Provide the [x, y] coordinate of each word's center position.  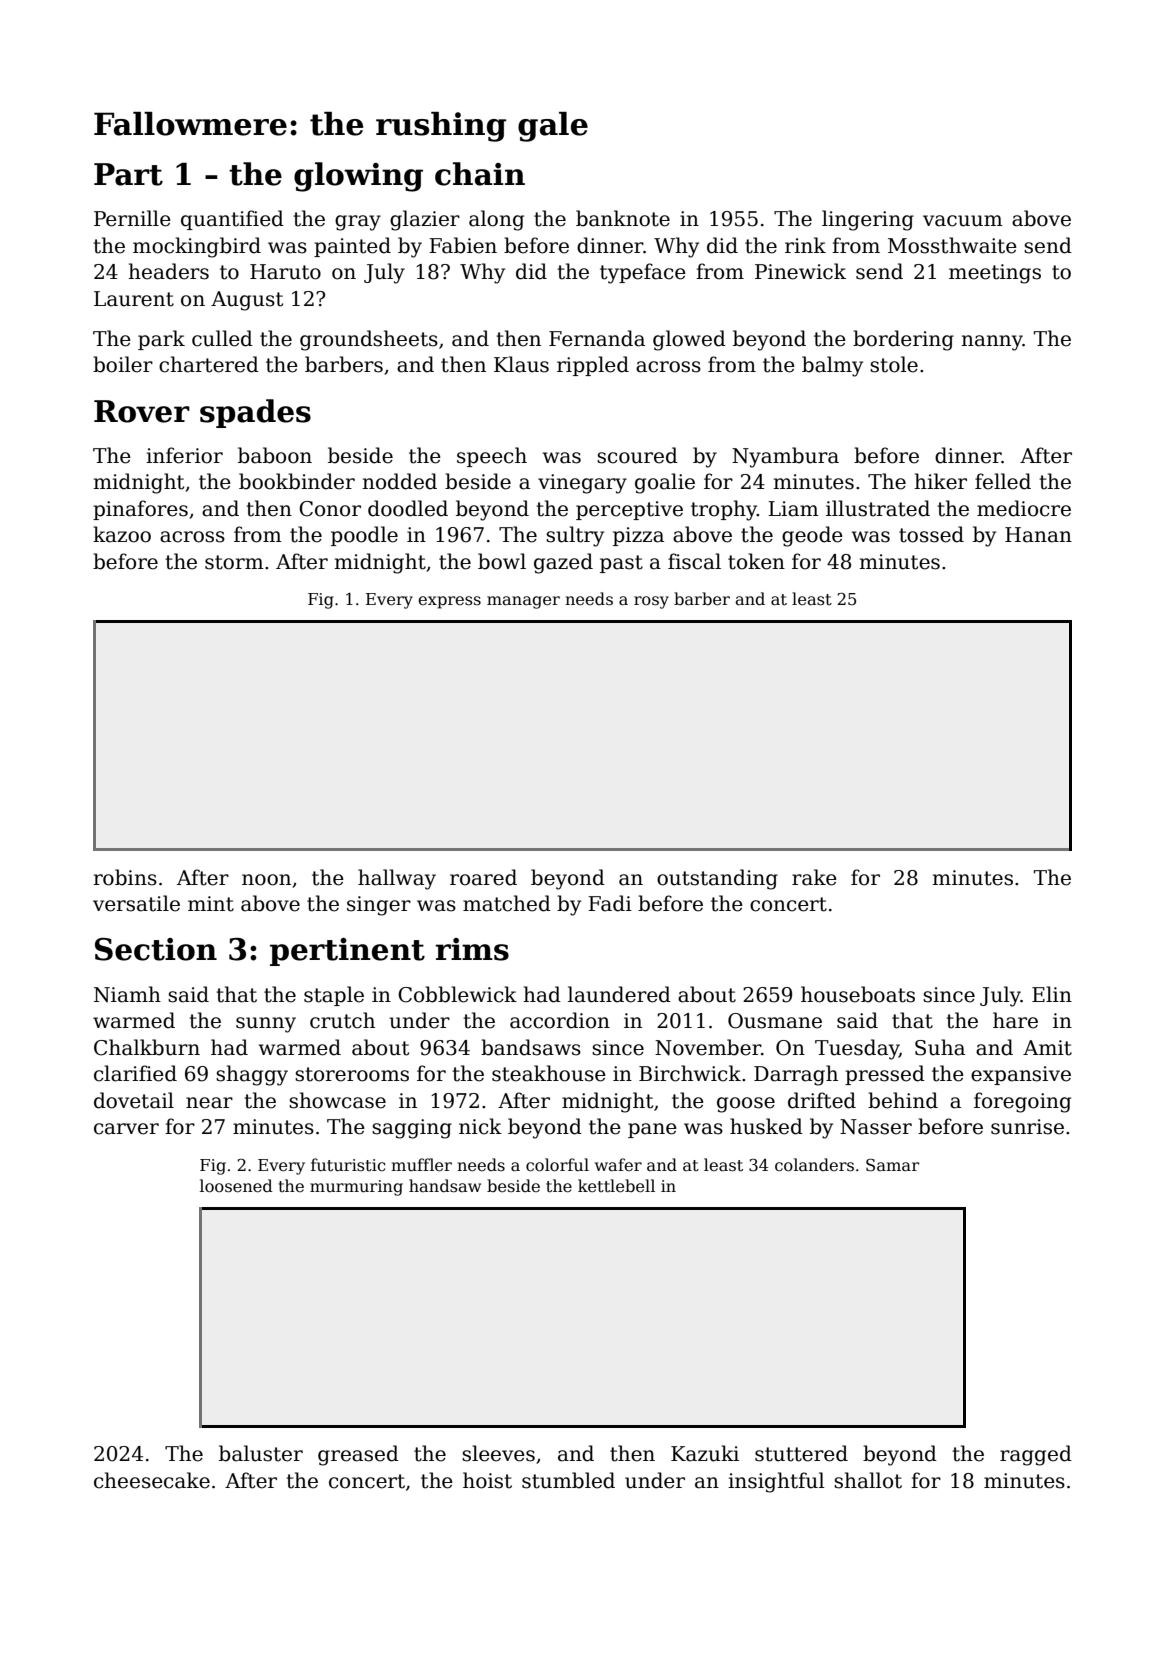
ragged [1036, 1455]
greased [358, 1455]
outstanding [717, 879]
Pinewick [800, 271]
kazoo [122, 534]
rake [814, 877]
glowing [358, 177]
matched [507, 903]
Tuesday [857, 1049]
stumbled [568, 1480]
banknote [623, 218]
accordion [560, 1020]
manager [523, 602]
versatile [136, 903]
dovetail [134, 1100]
